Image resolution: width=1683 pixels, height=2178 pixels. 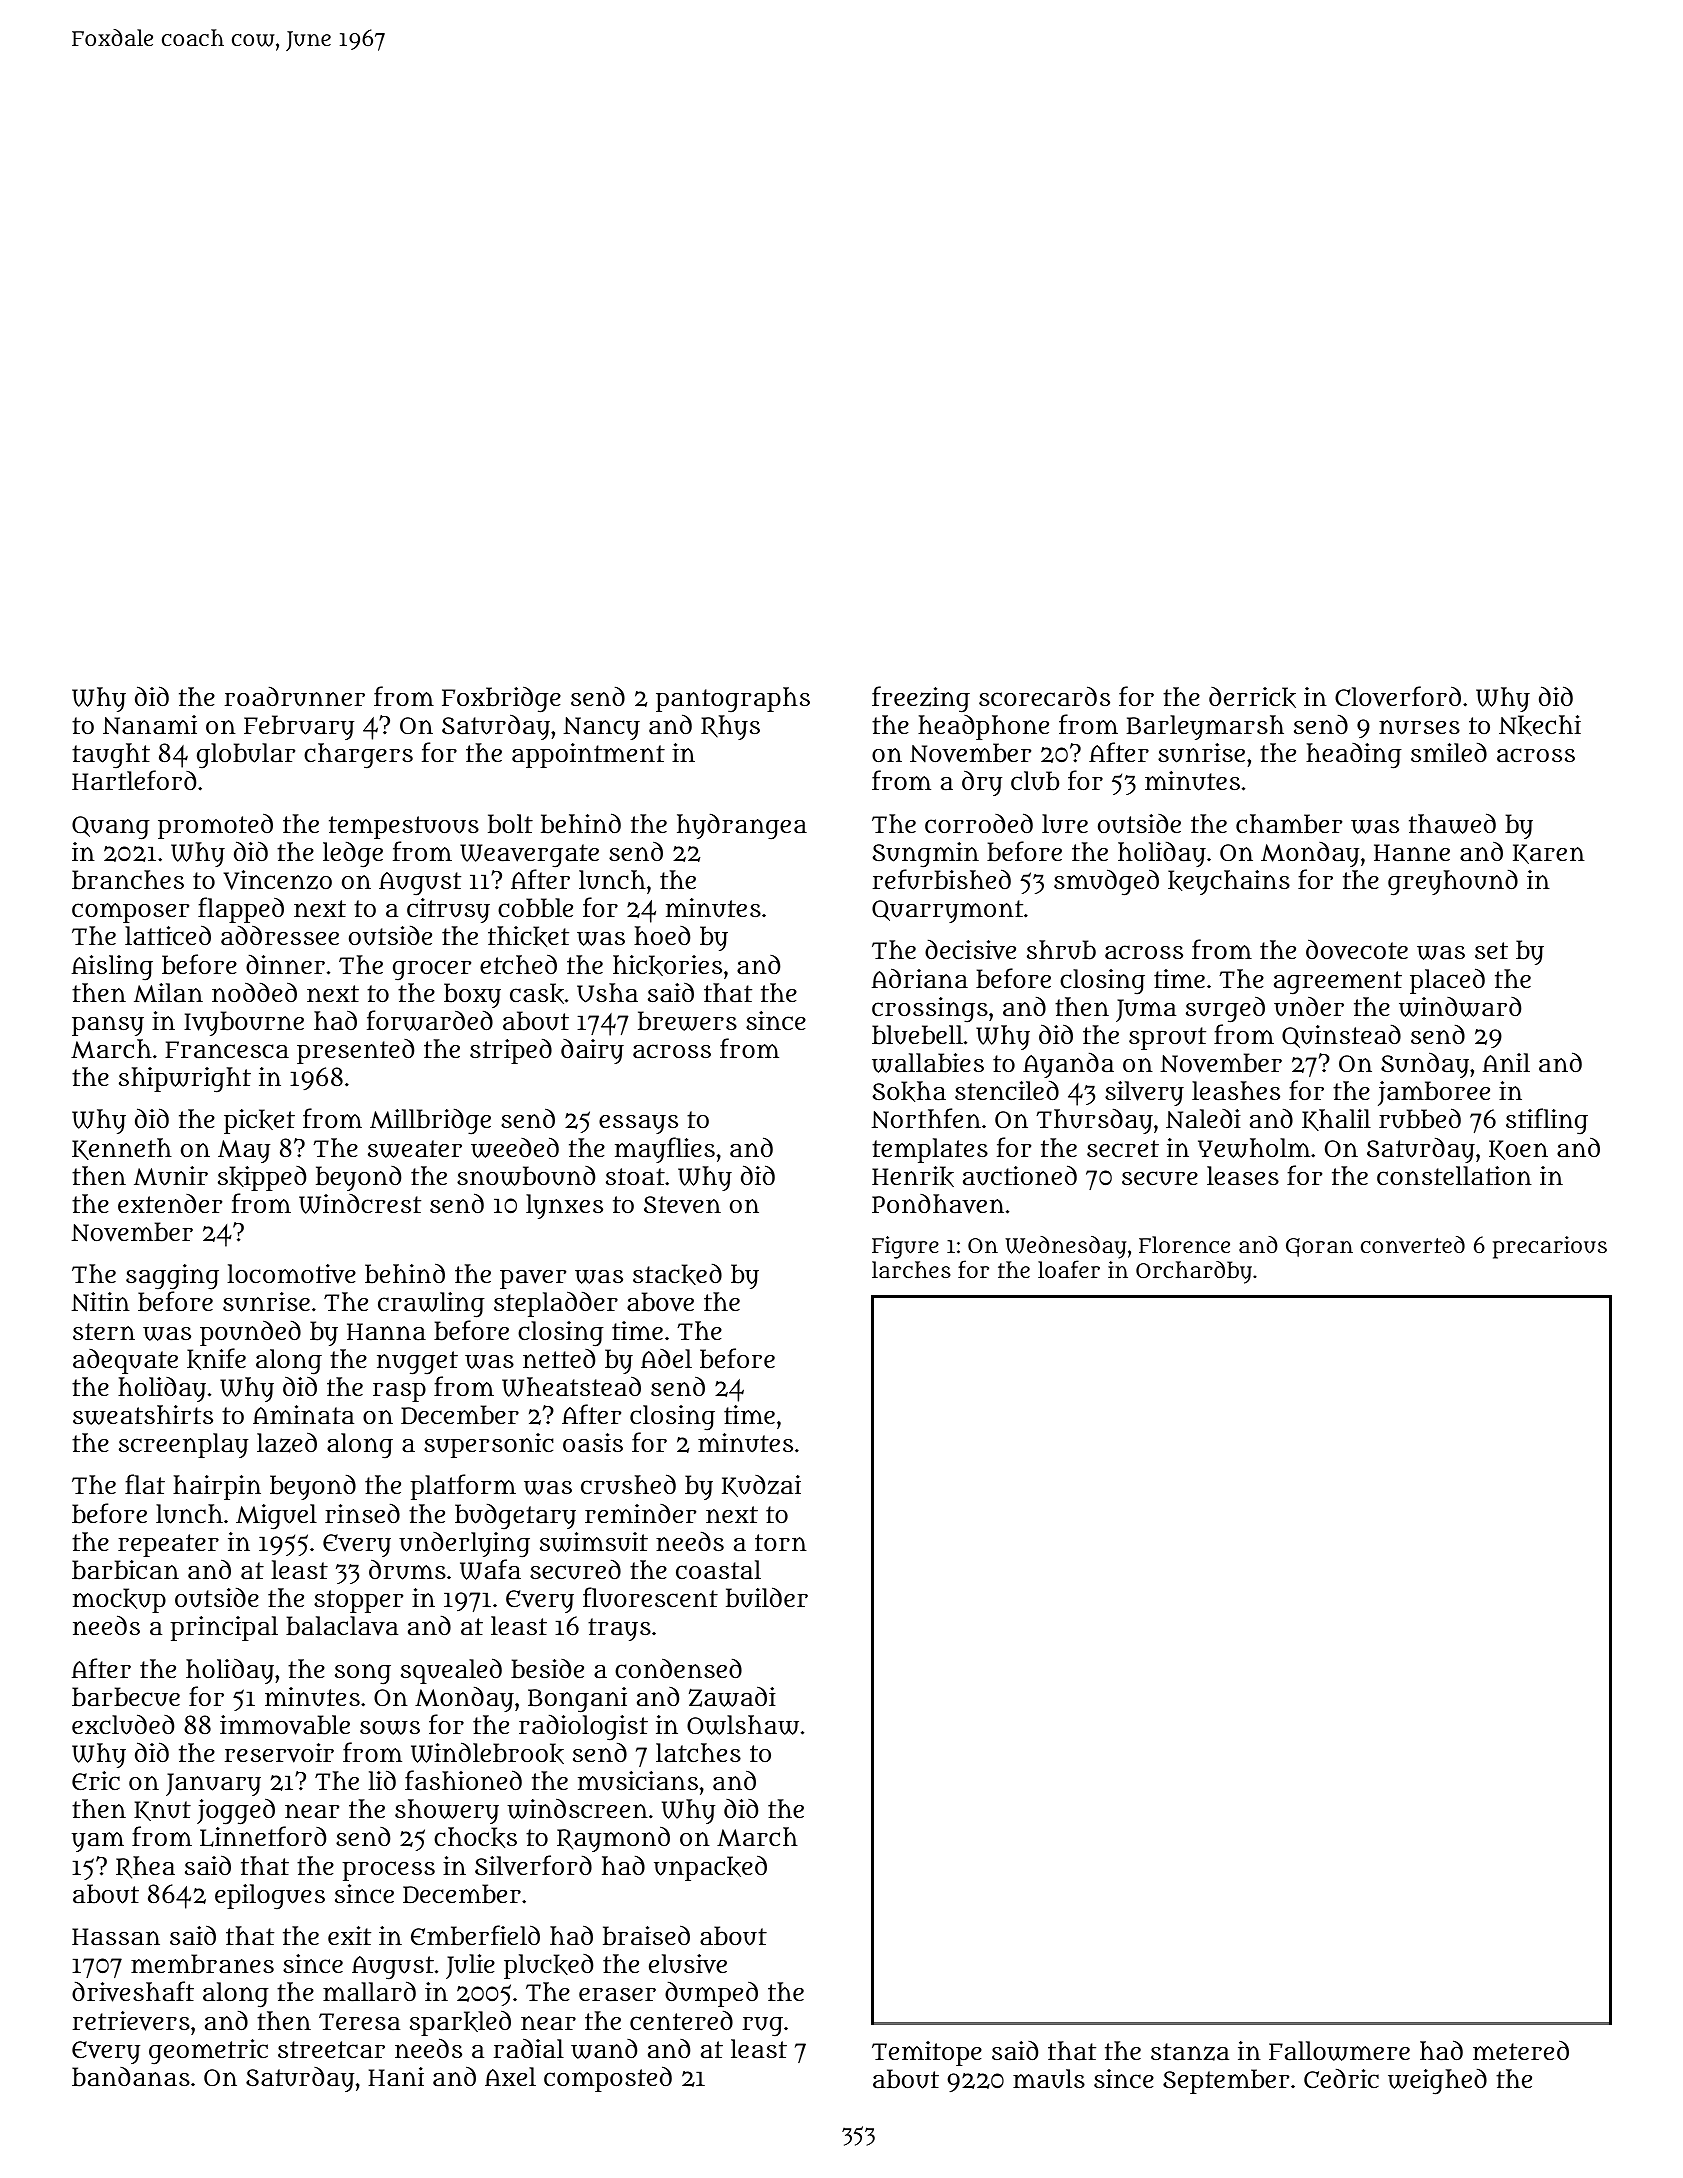 I want to click on Cloverford, so click(x=1398, y=696).
